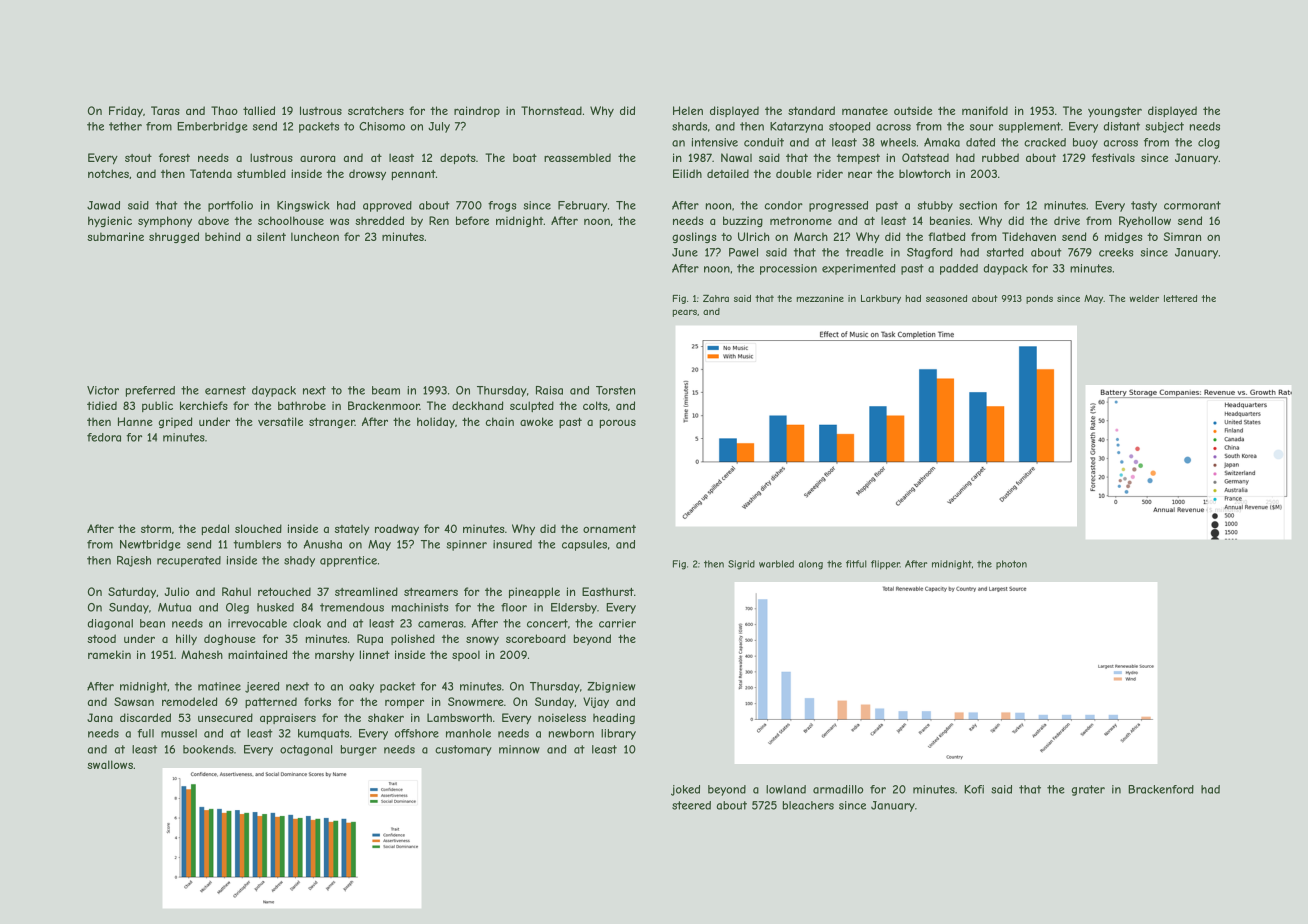  I want to click on tether, so click(125, 126).
